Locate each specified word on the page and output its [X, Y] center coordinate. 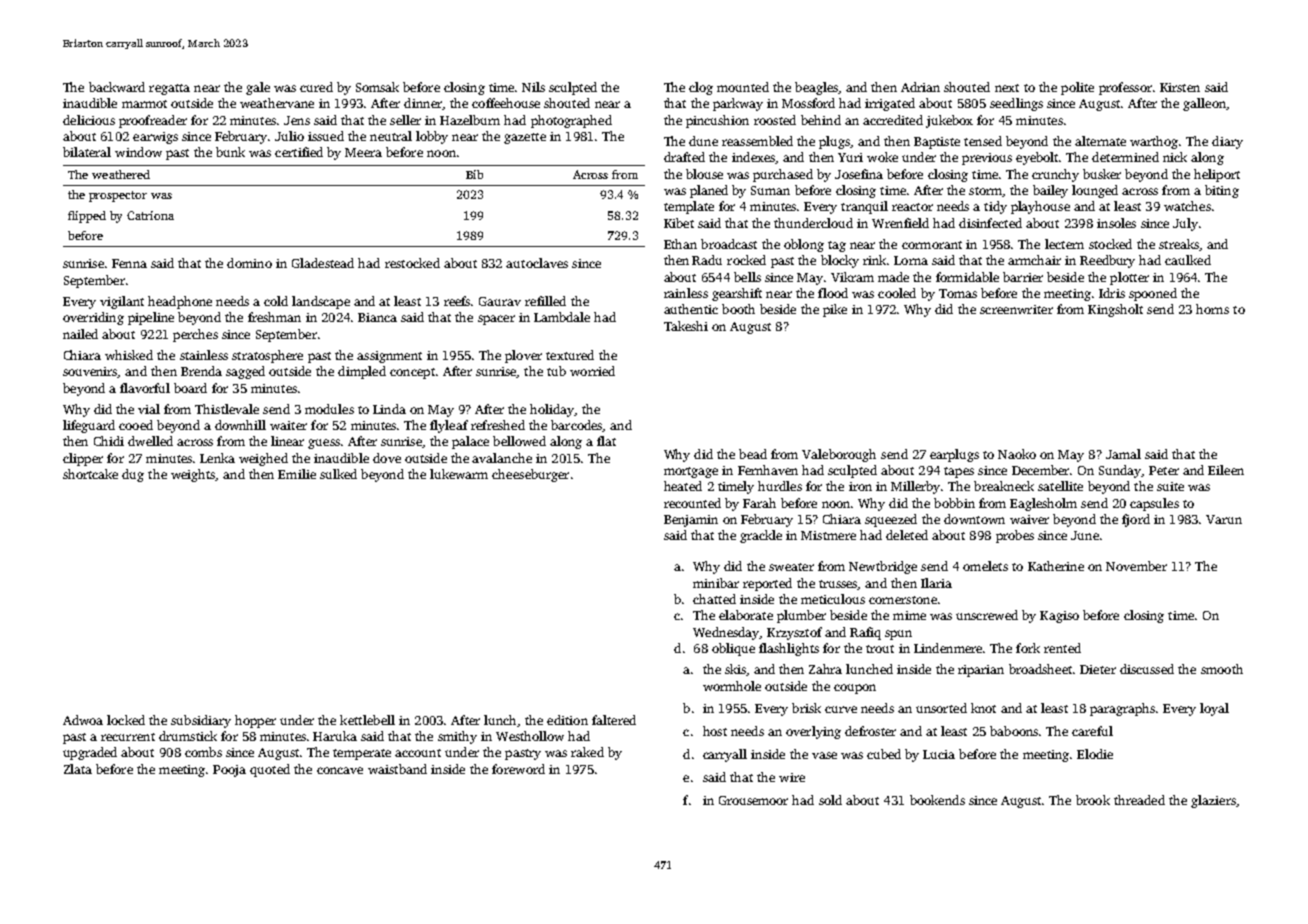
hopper [255, 721]
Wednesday [726, 633]
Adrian [920, 87]
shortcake [90, 474]
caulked [1188, 260]
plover [523, 356]
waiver [1029, 519]
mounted [743, 87]
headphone [180, 302]
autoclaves [537, 263]
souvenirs [90, 372]
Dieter [1098, 669]
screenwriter [1016, 309]
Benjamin [691, 521]
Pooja [229, 771]
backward [117, 87]
